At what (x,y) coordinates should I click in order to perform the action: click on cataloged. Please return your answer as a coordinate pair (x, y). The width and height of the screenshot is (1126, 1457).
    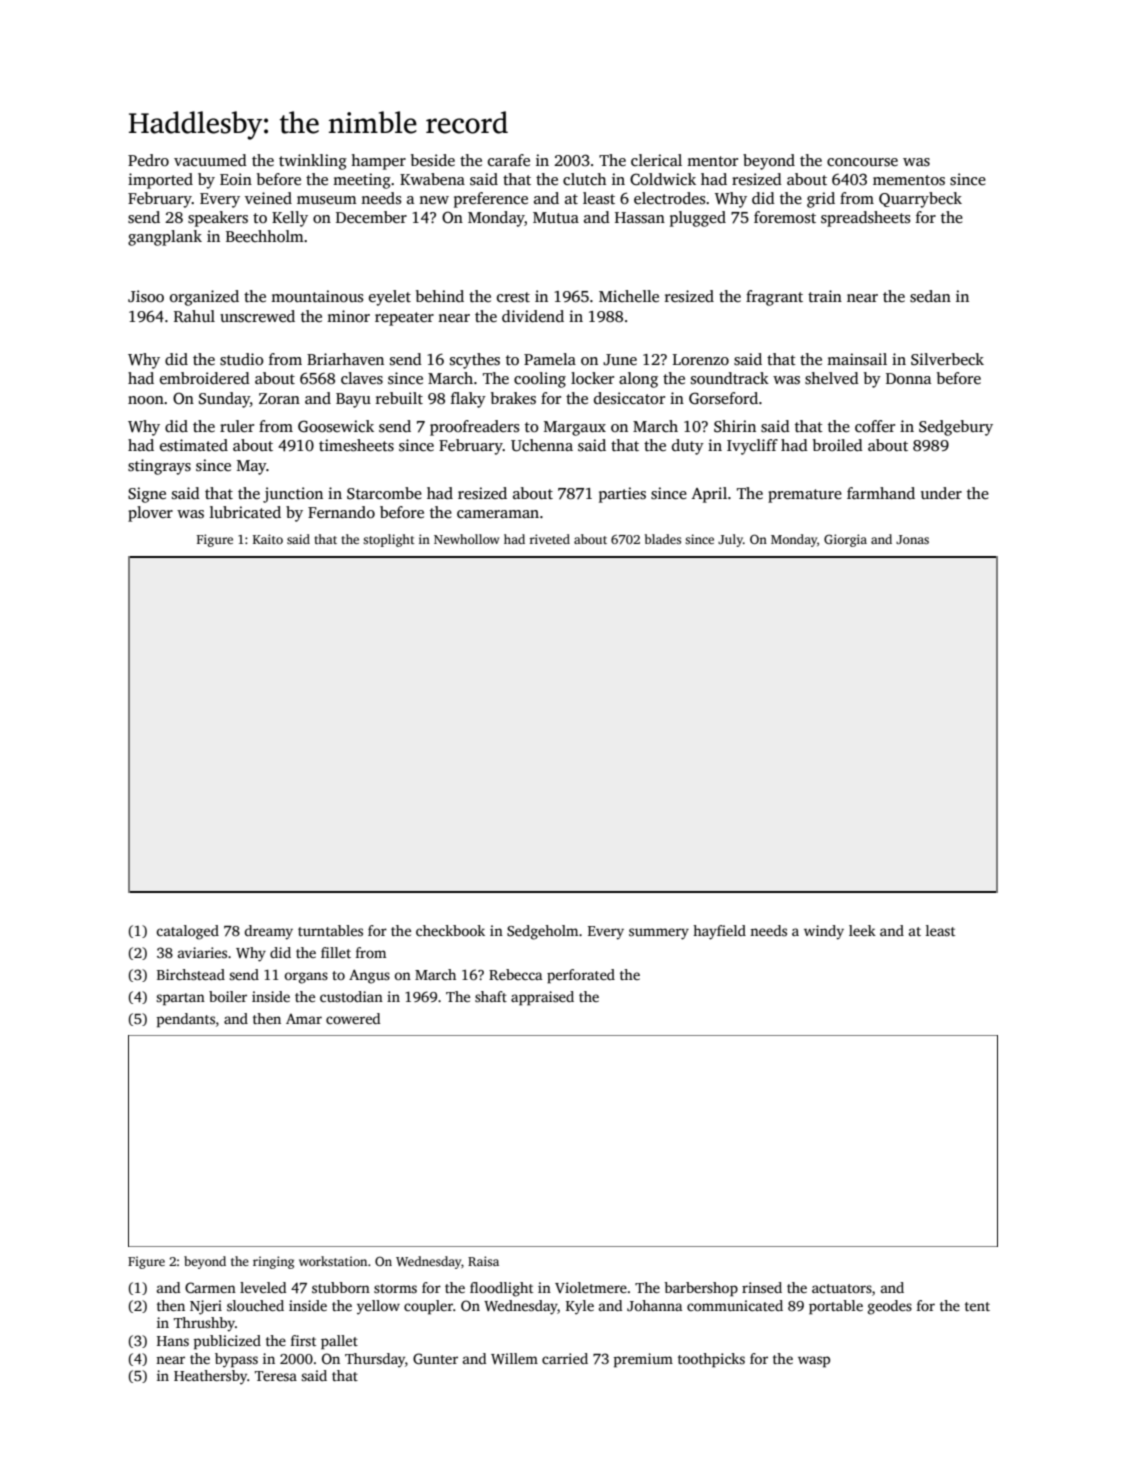
    Looking at the image, I should click on (187, 932).
